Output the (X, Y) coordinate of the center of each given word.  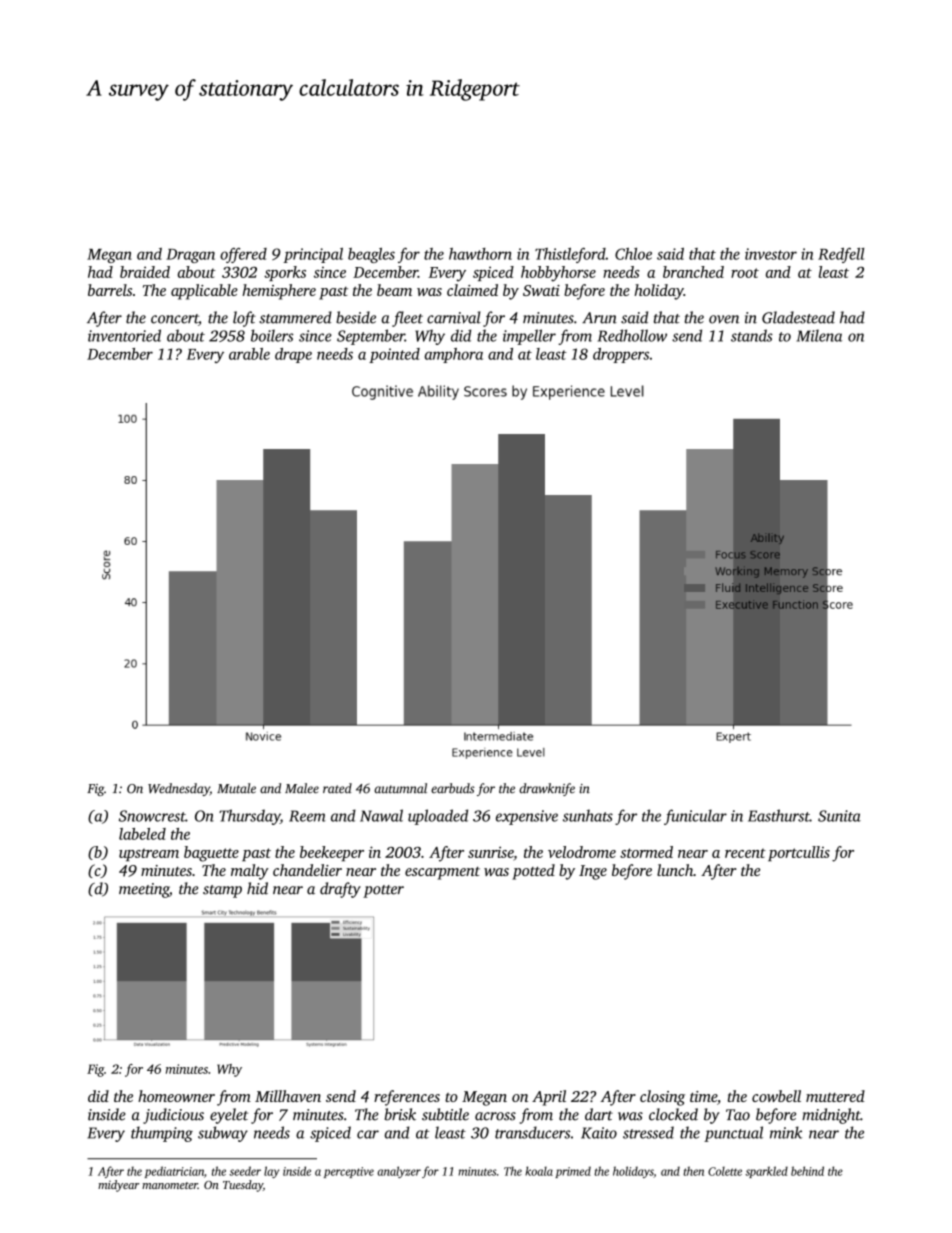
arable (249, 354)
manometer (170, 1185)
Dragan (190, 256)
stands (752, 335)
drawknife (547, 789)
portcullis (799, 853)
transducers (532, 1132)
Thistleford (570, 255)
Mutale (236, 788)
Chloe (633, 254)
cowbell (776, 1096)
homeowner (176, 1096)
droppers (621, 355)
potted (533, 872)
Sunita (839, 816)
